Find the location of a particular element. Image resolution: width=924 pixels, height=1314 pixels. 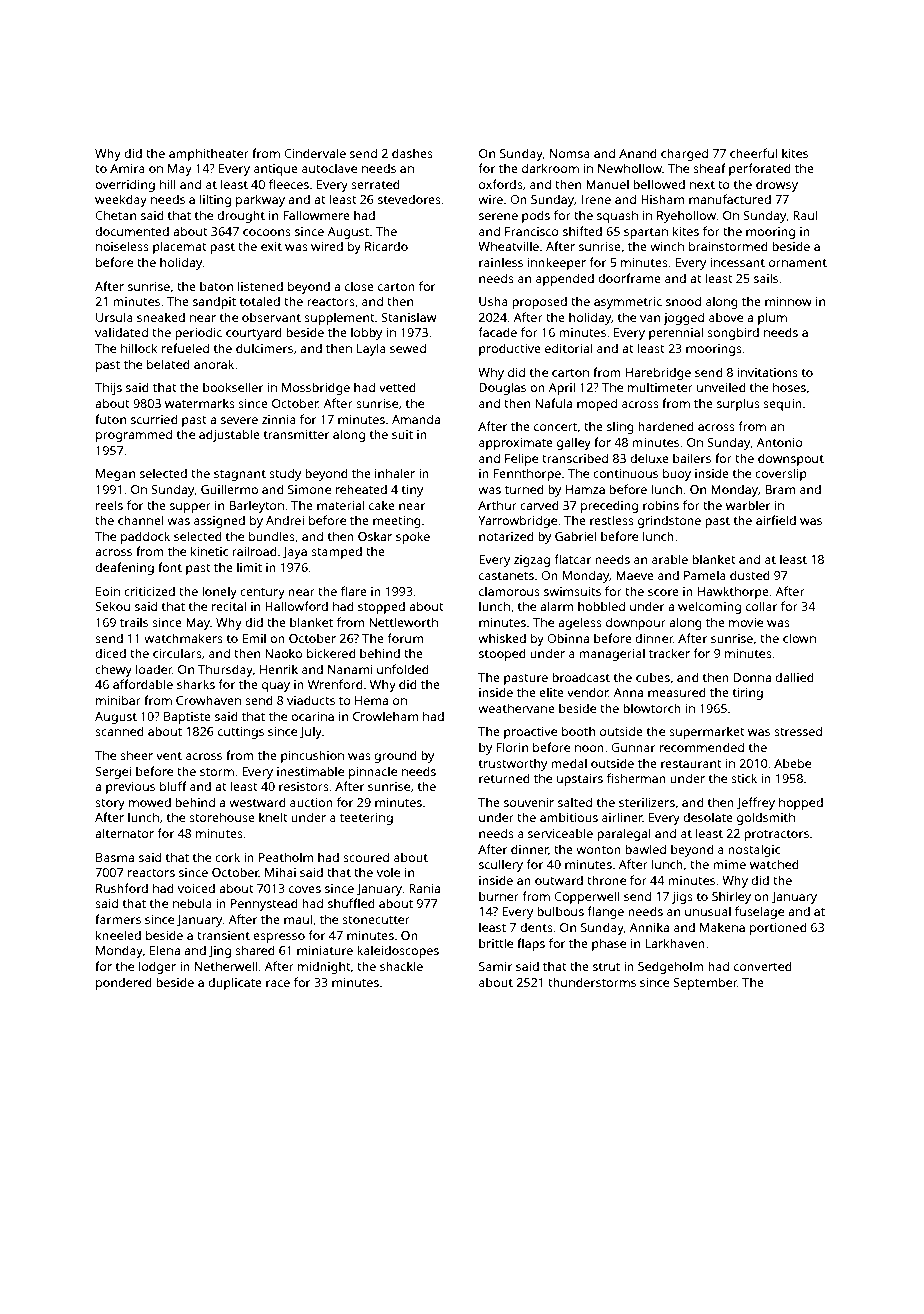

flaps is located at coordinates (531, 944).
